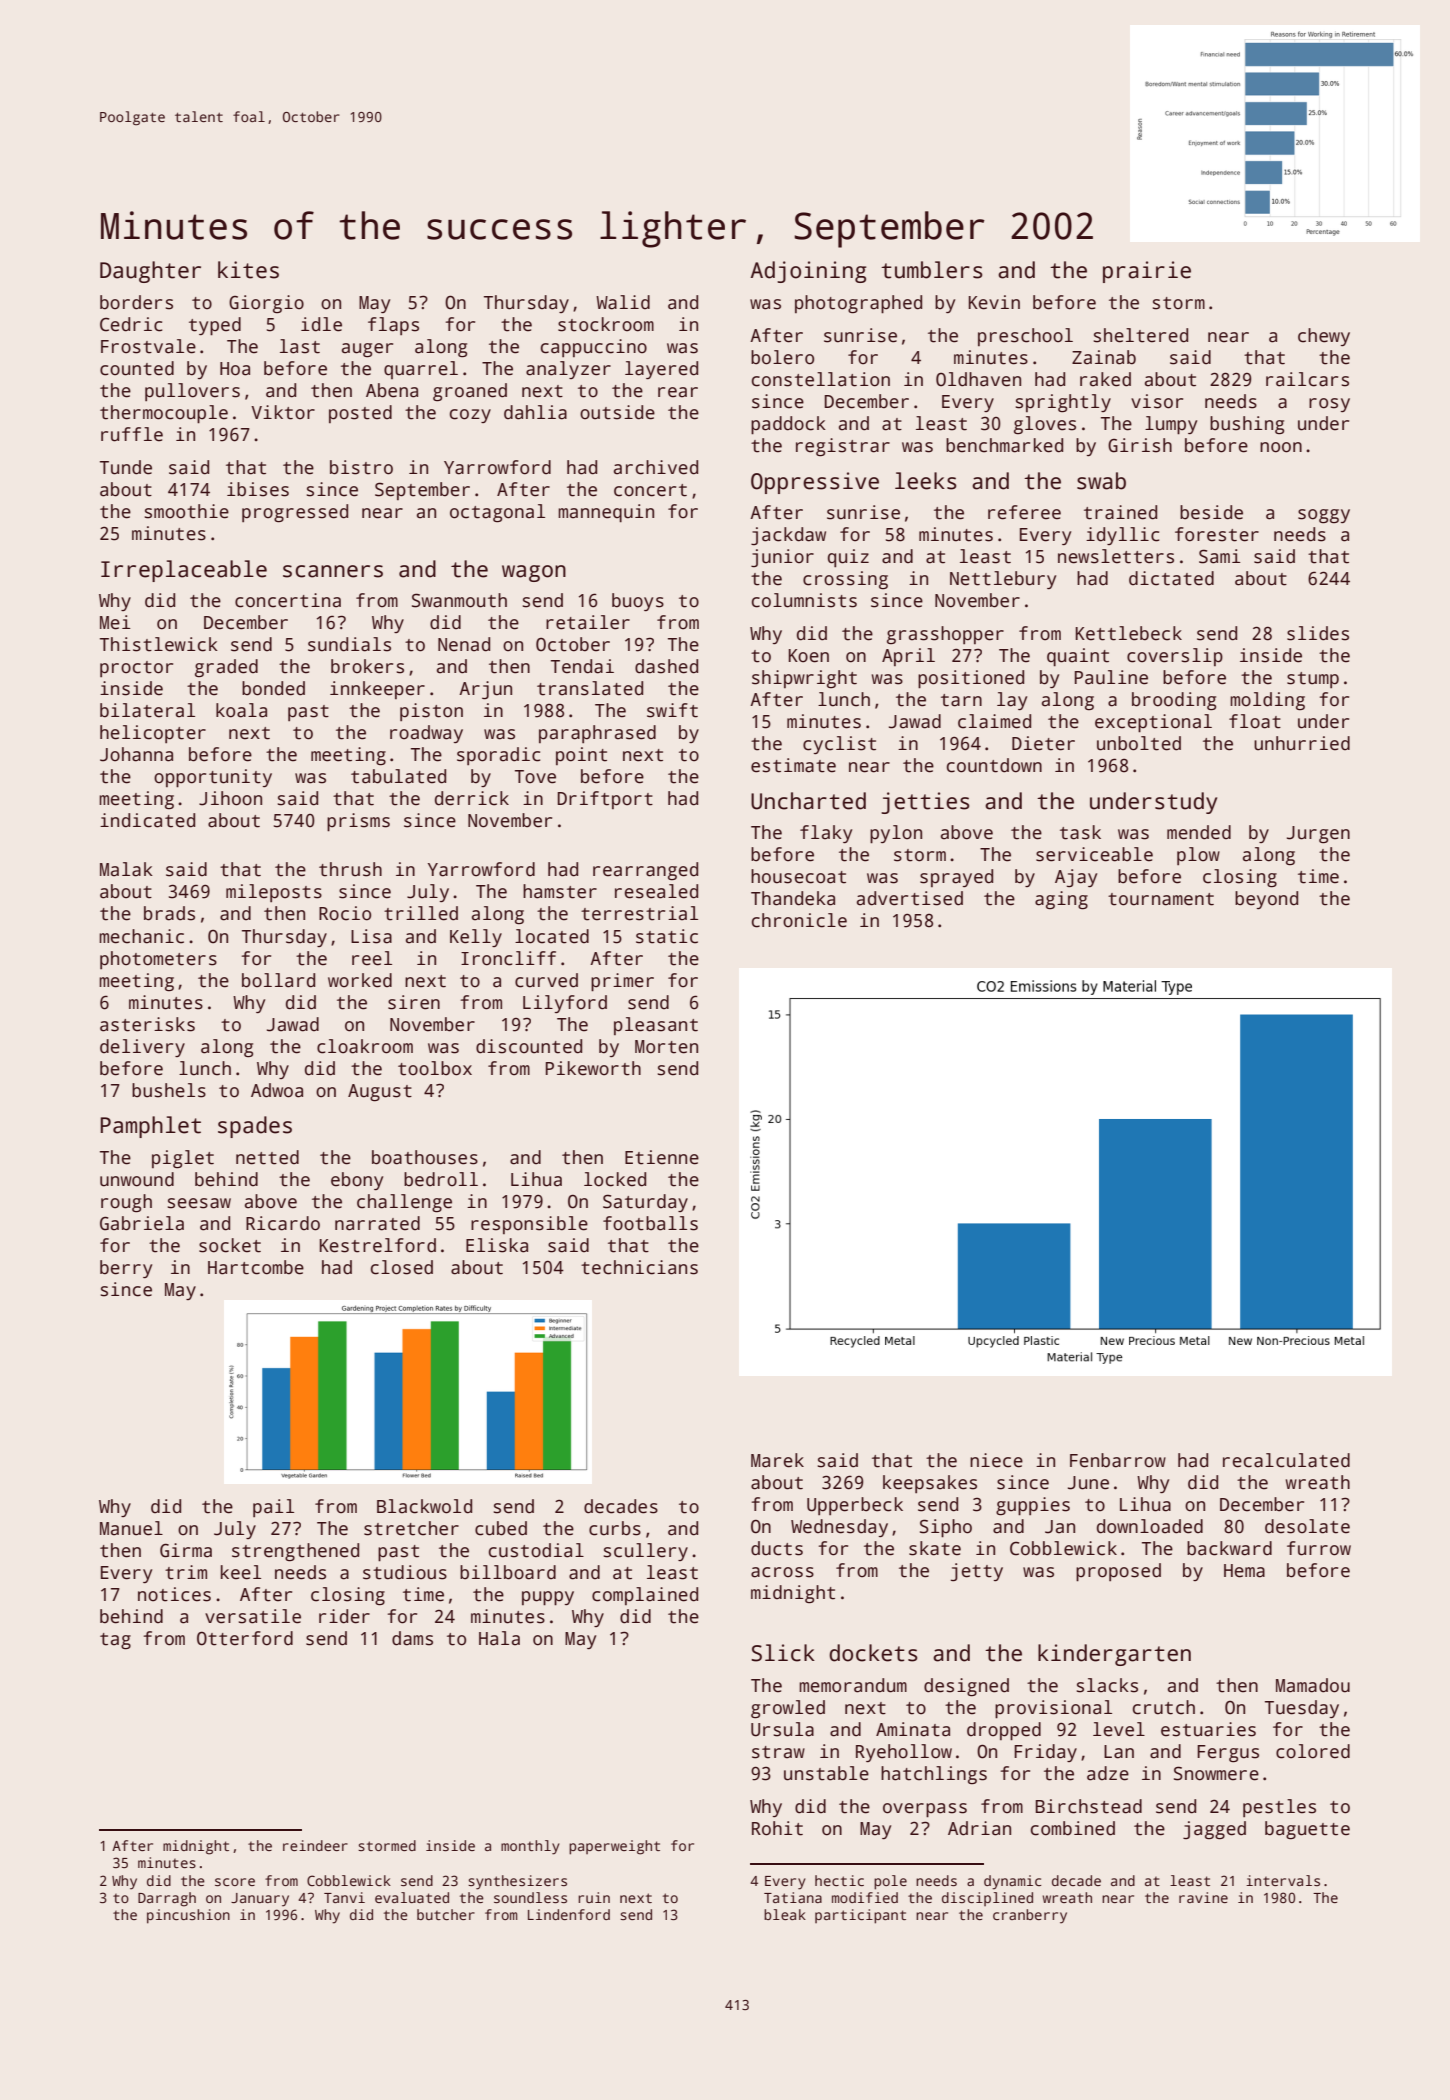  What do you see at coordinates (184, 571) in the screenshot?
I see `Irreplaceable` at bounding box center [184, 571].
